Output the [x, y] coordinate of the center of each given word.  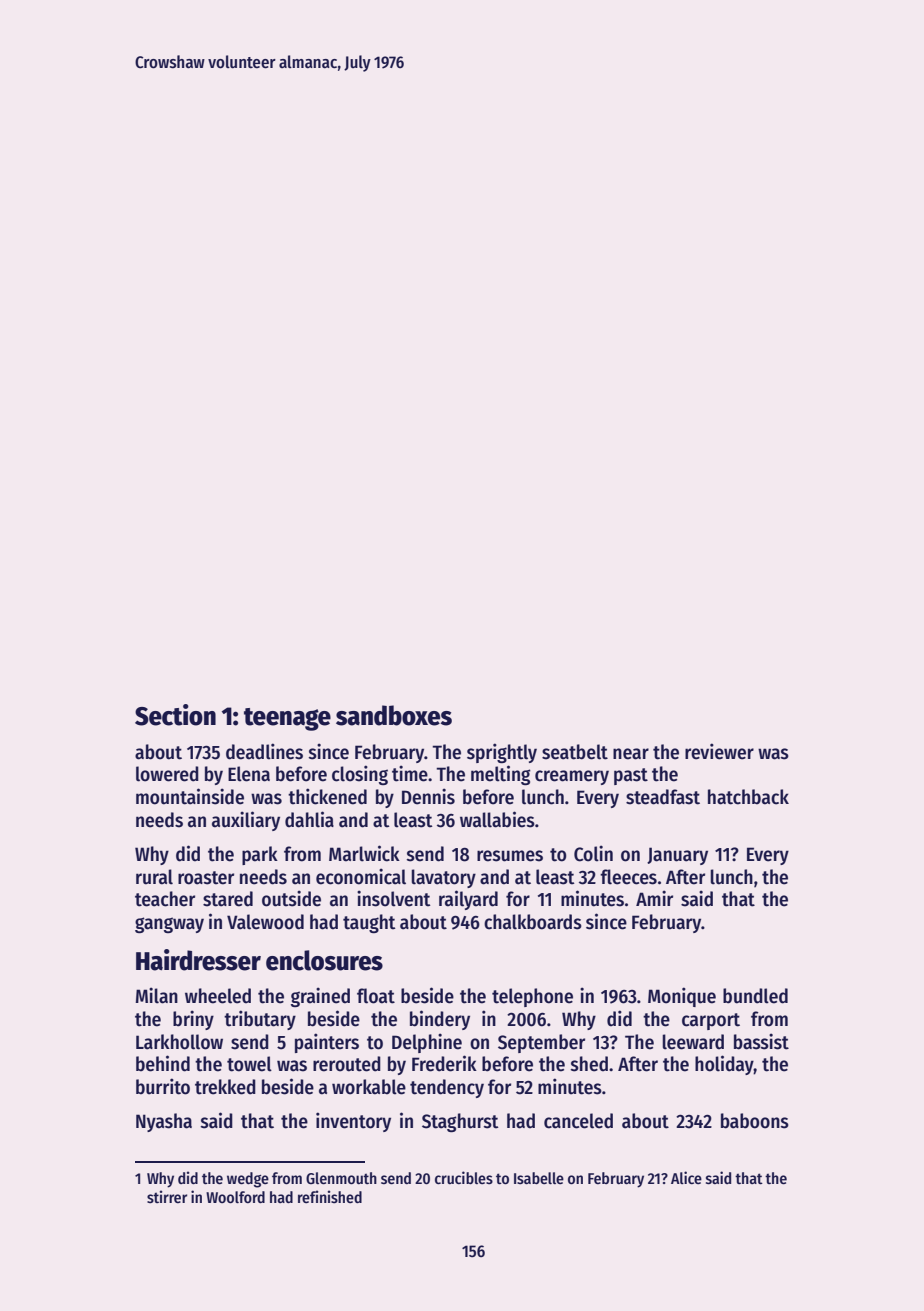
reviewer [719, 751]
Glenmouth [341, 1178]
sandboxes [394, 715]
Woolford [235, 1197]
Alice [686, 1177]
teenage [287, 719]
